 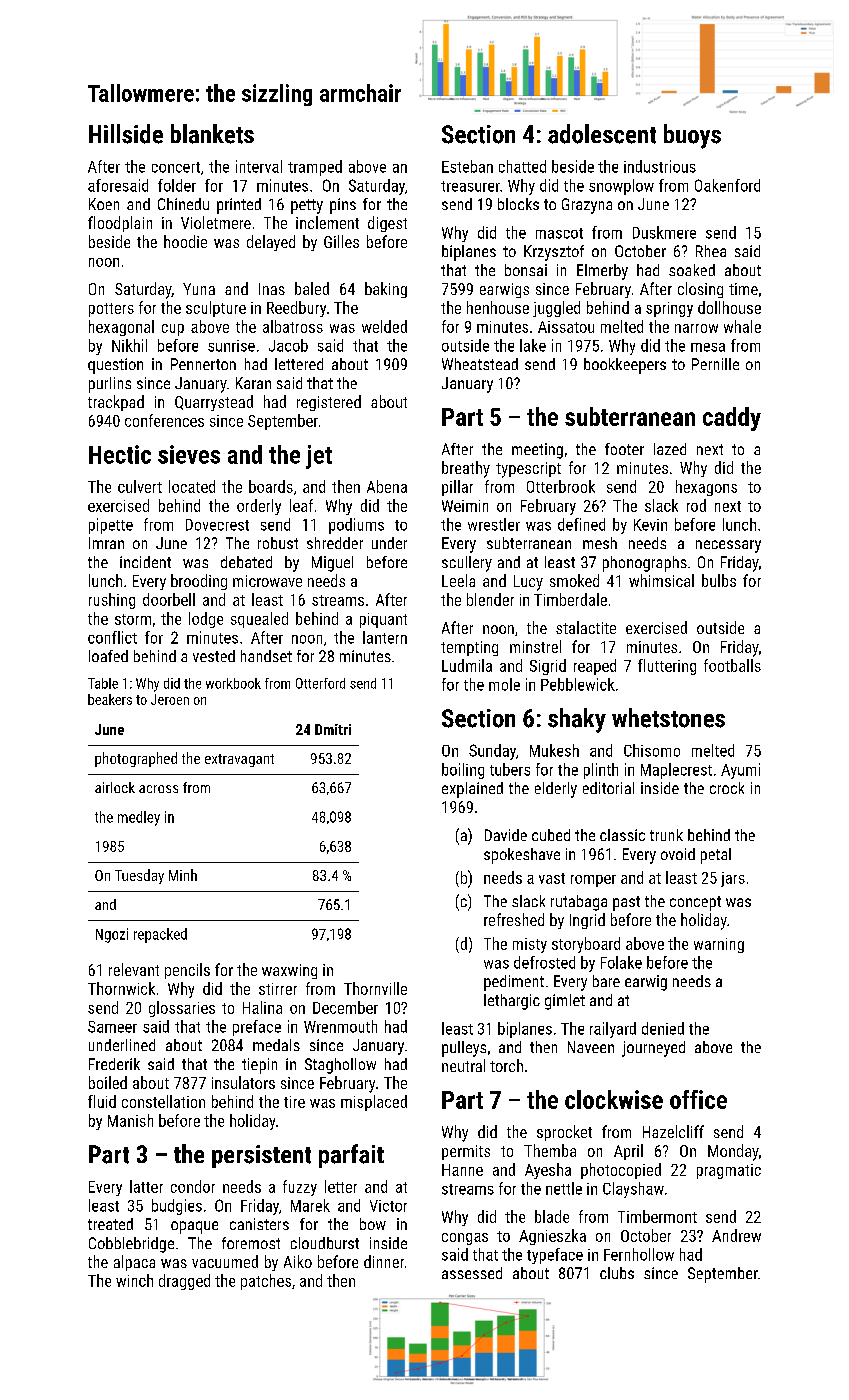 What do you see at coordinates (104, 204) in the document?
I see `Koen` at bounding box center [104, 204].
